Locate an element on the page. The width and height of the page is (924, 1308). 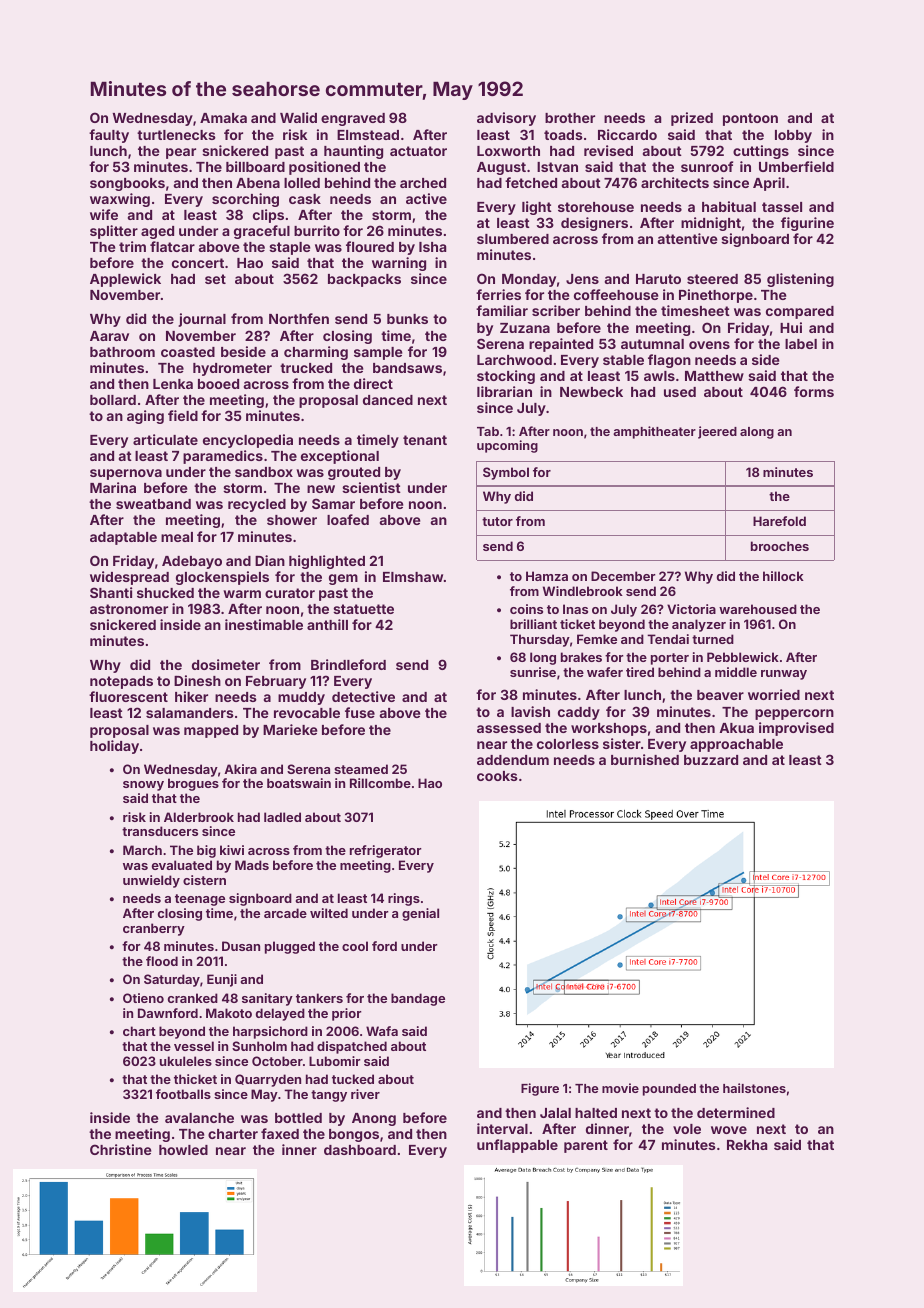
tutor is located at coordinates (497, 521).
